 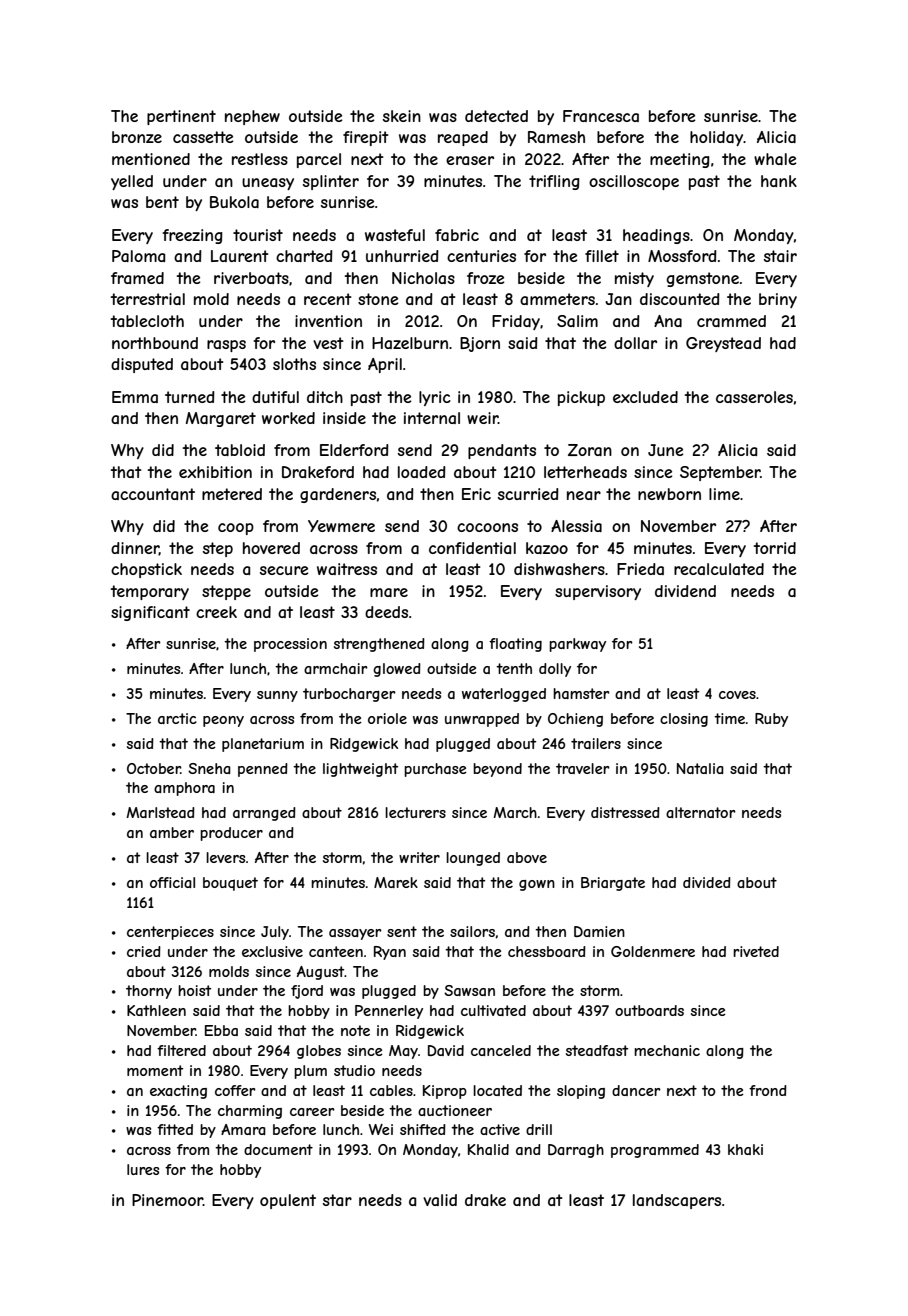 What do you see at coordinates (480, 344) in the document?
I see `Bjorn` at bounding box center [480, 344].
